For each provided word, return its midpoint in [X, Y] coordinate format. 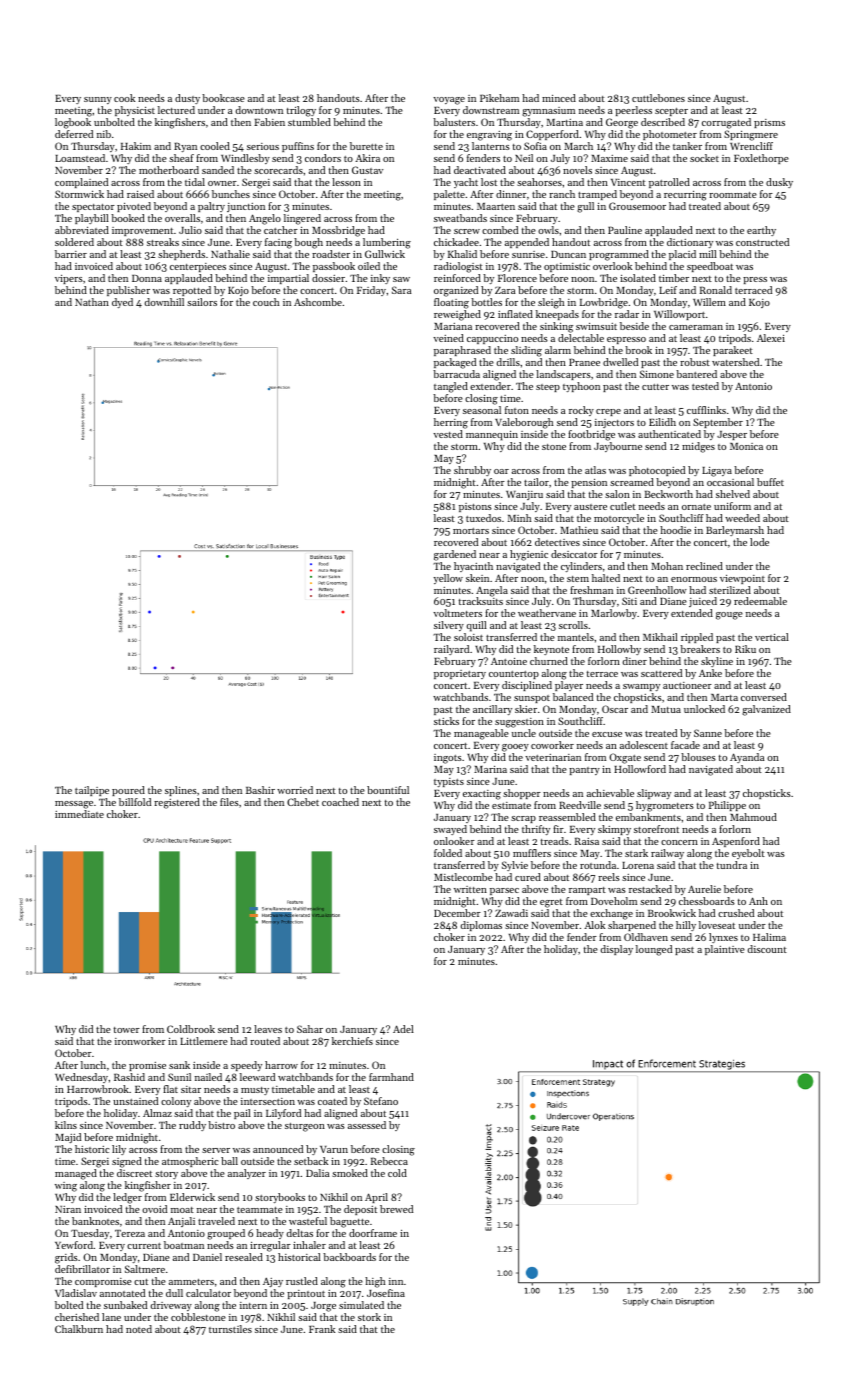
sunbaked [125, 1305]
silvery [449, 626]
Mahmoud [753, 817]
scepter [671, 112]
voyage [449, 101]
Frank [322, 1329]
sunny [98, 100]
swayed [450, 830]
